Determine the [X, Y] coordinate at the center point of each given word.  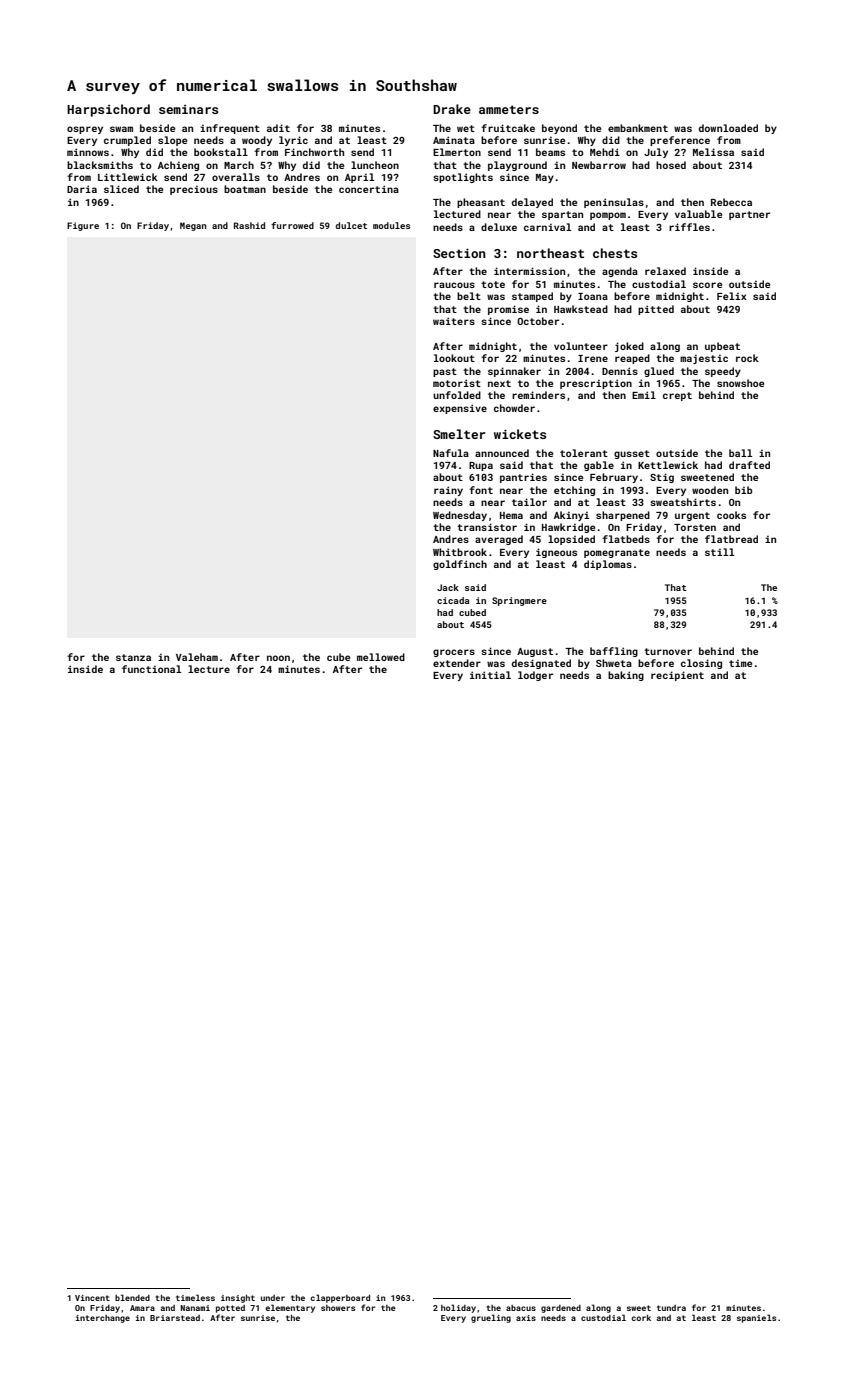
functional [151, 669]
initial [490, 675]
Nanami [195, 1308]
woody [257, 141]
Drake [452, 109]
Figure [83, 226]
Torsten [695, 527]
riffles [689, 227]
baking [626, 676]
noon [278, 658]
